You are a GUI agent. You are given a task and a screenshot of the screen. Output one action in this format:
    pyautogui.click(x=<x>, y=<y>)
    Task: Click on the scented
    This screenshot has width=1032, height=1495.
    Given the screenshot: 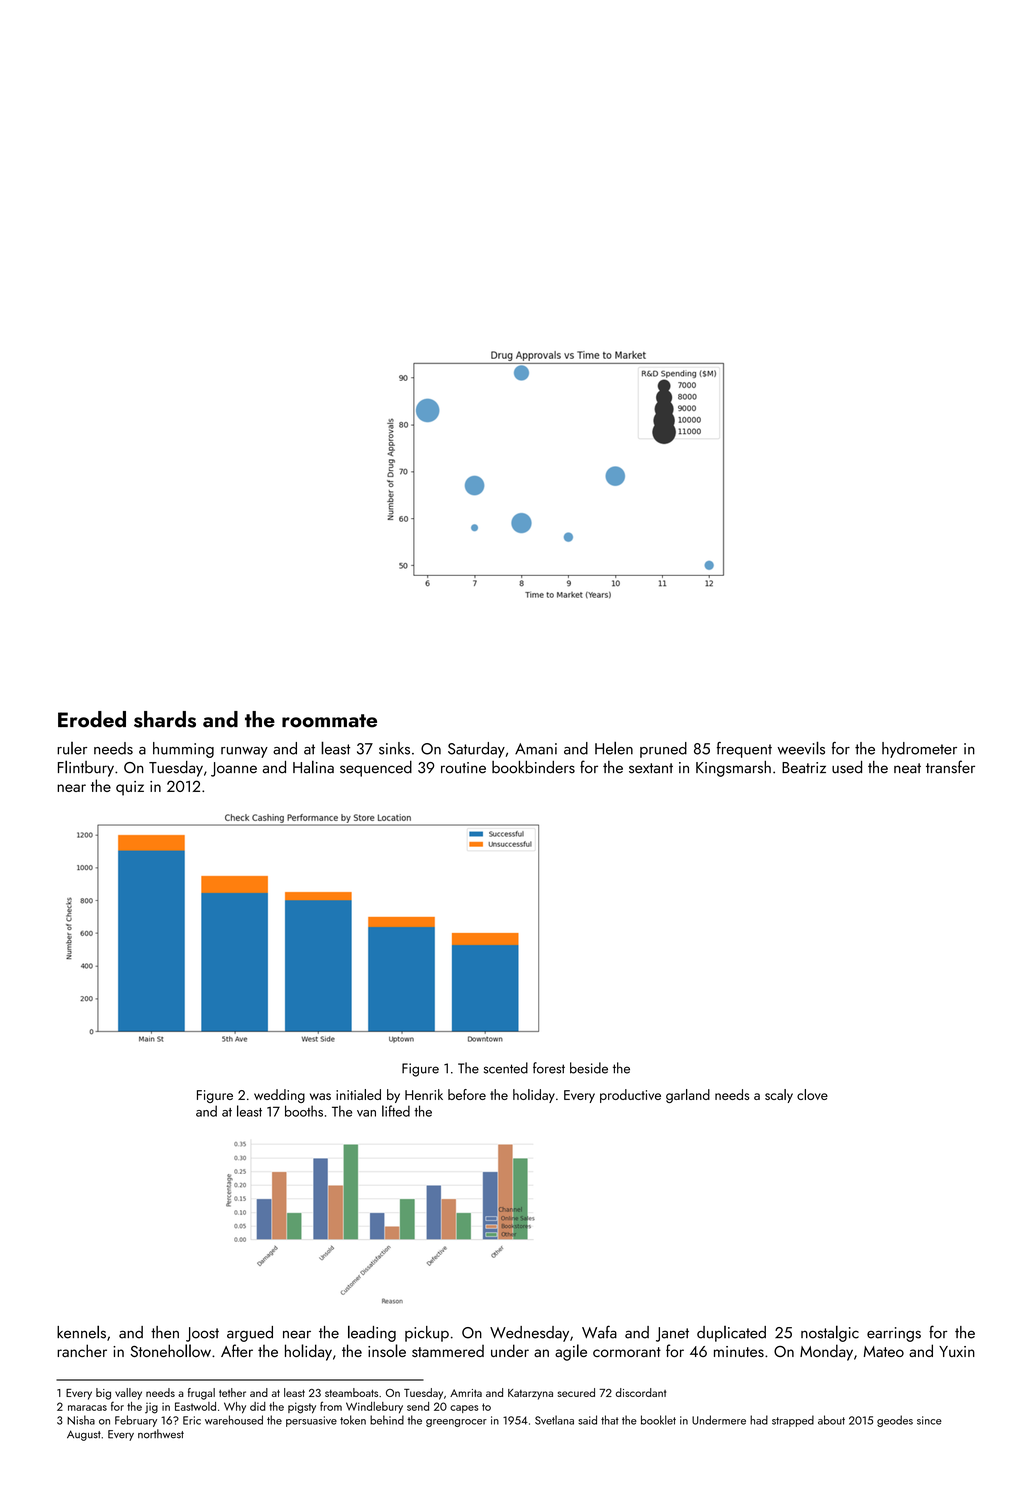 What is the action you would take?
    pyautogui.click(x=506, y=1068)
